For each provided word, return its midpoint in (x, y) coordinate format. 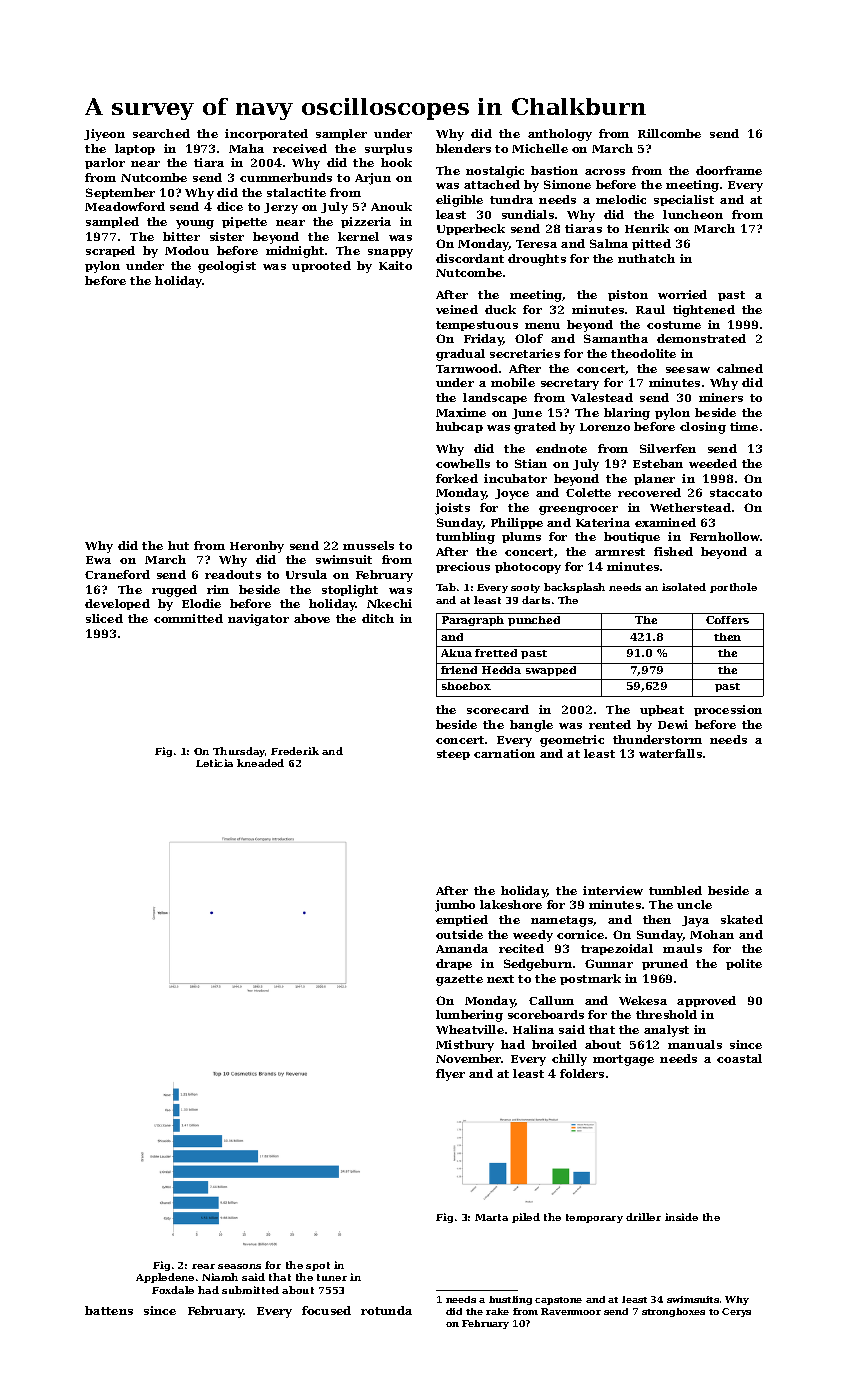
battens (109, 1310)
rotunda (386, 1310)
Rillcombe (669, 133)
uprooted (321, 266)
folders (582, 1073)
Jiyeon (104, 135)
